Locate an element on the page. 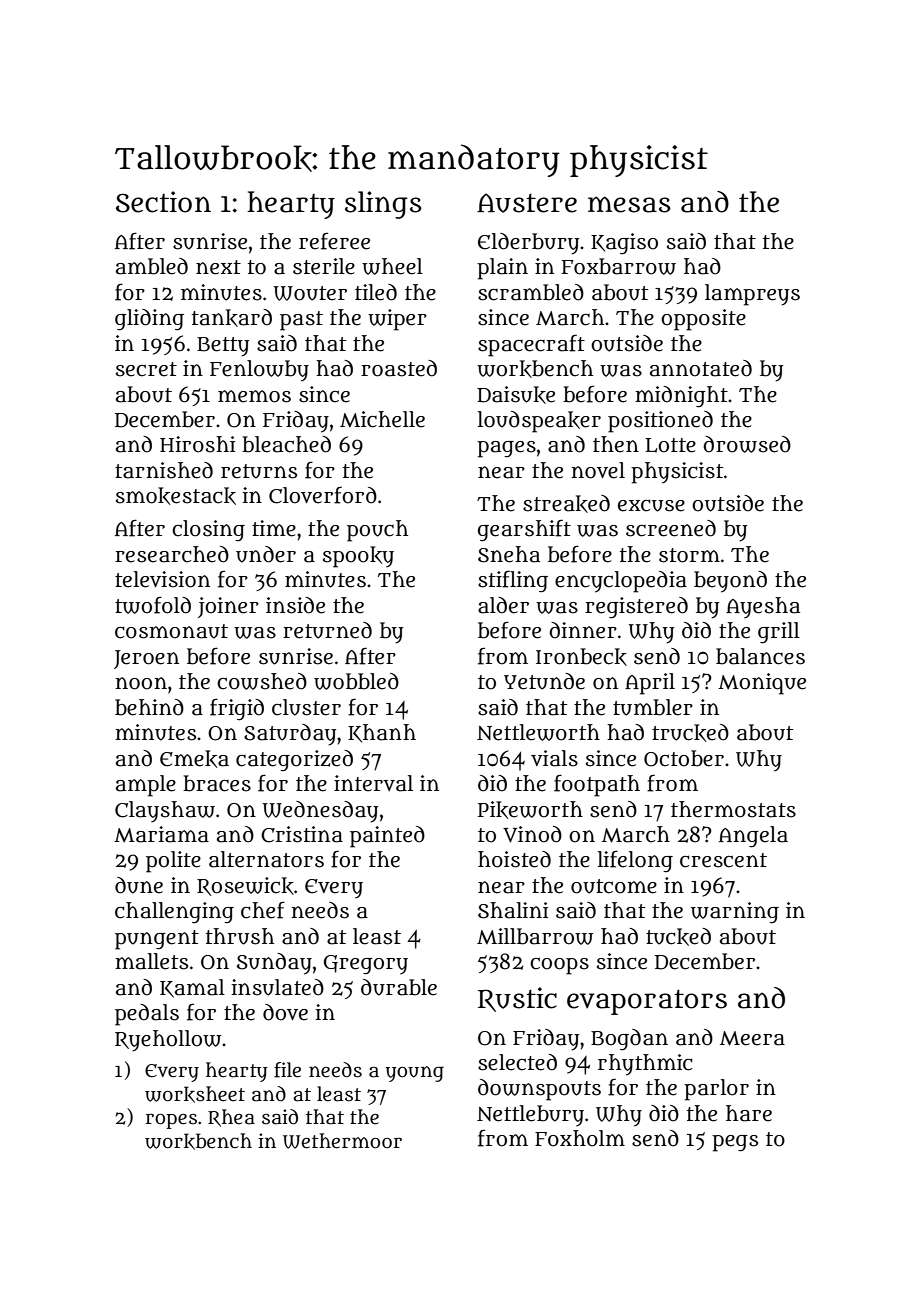 The height and width of the document is (1311, 924). thermostats is located at coordinates (733, 809).
